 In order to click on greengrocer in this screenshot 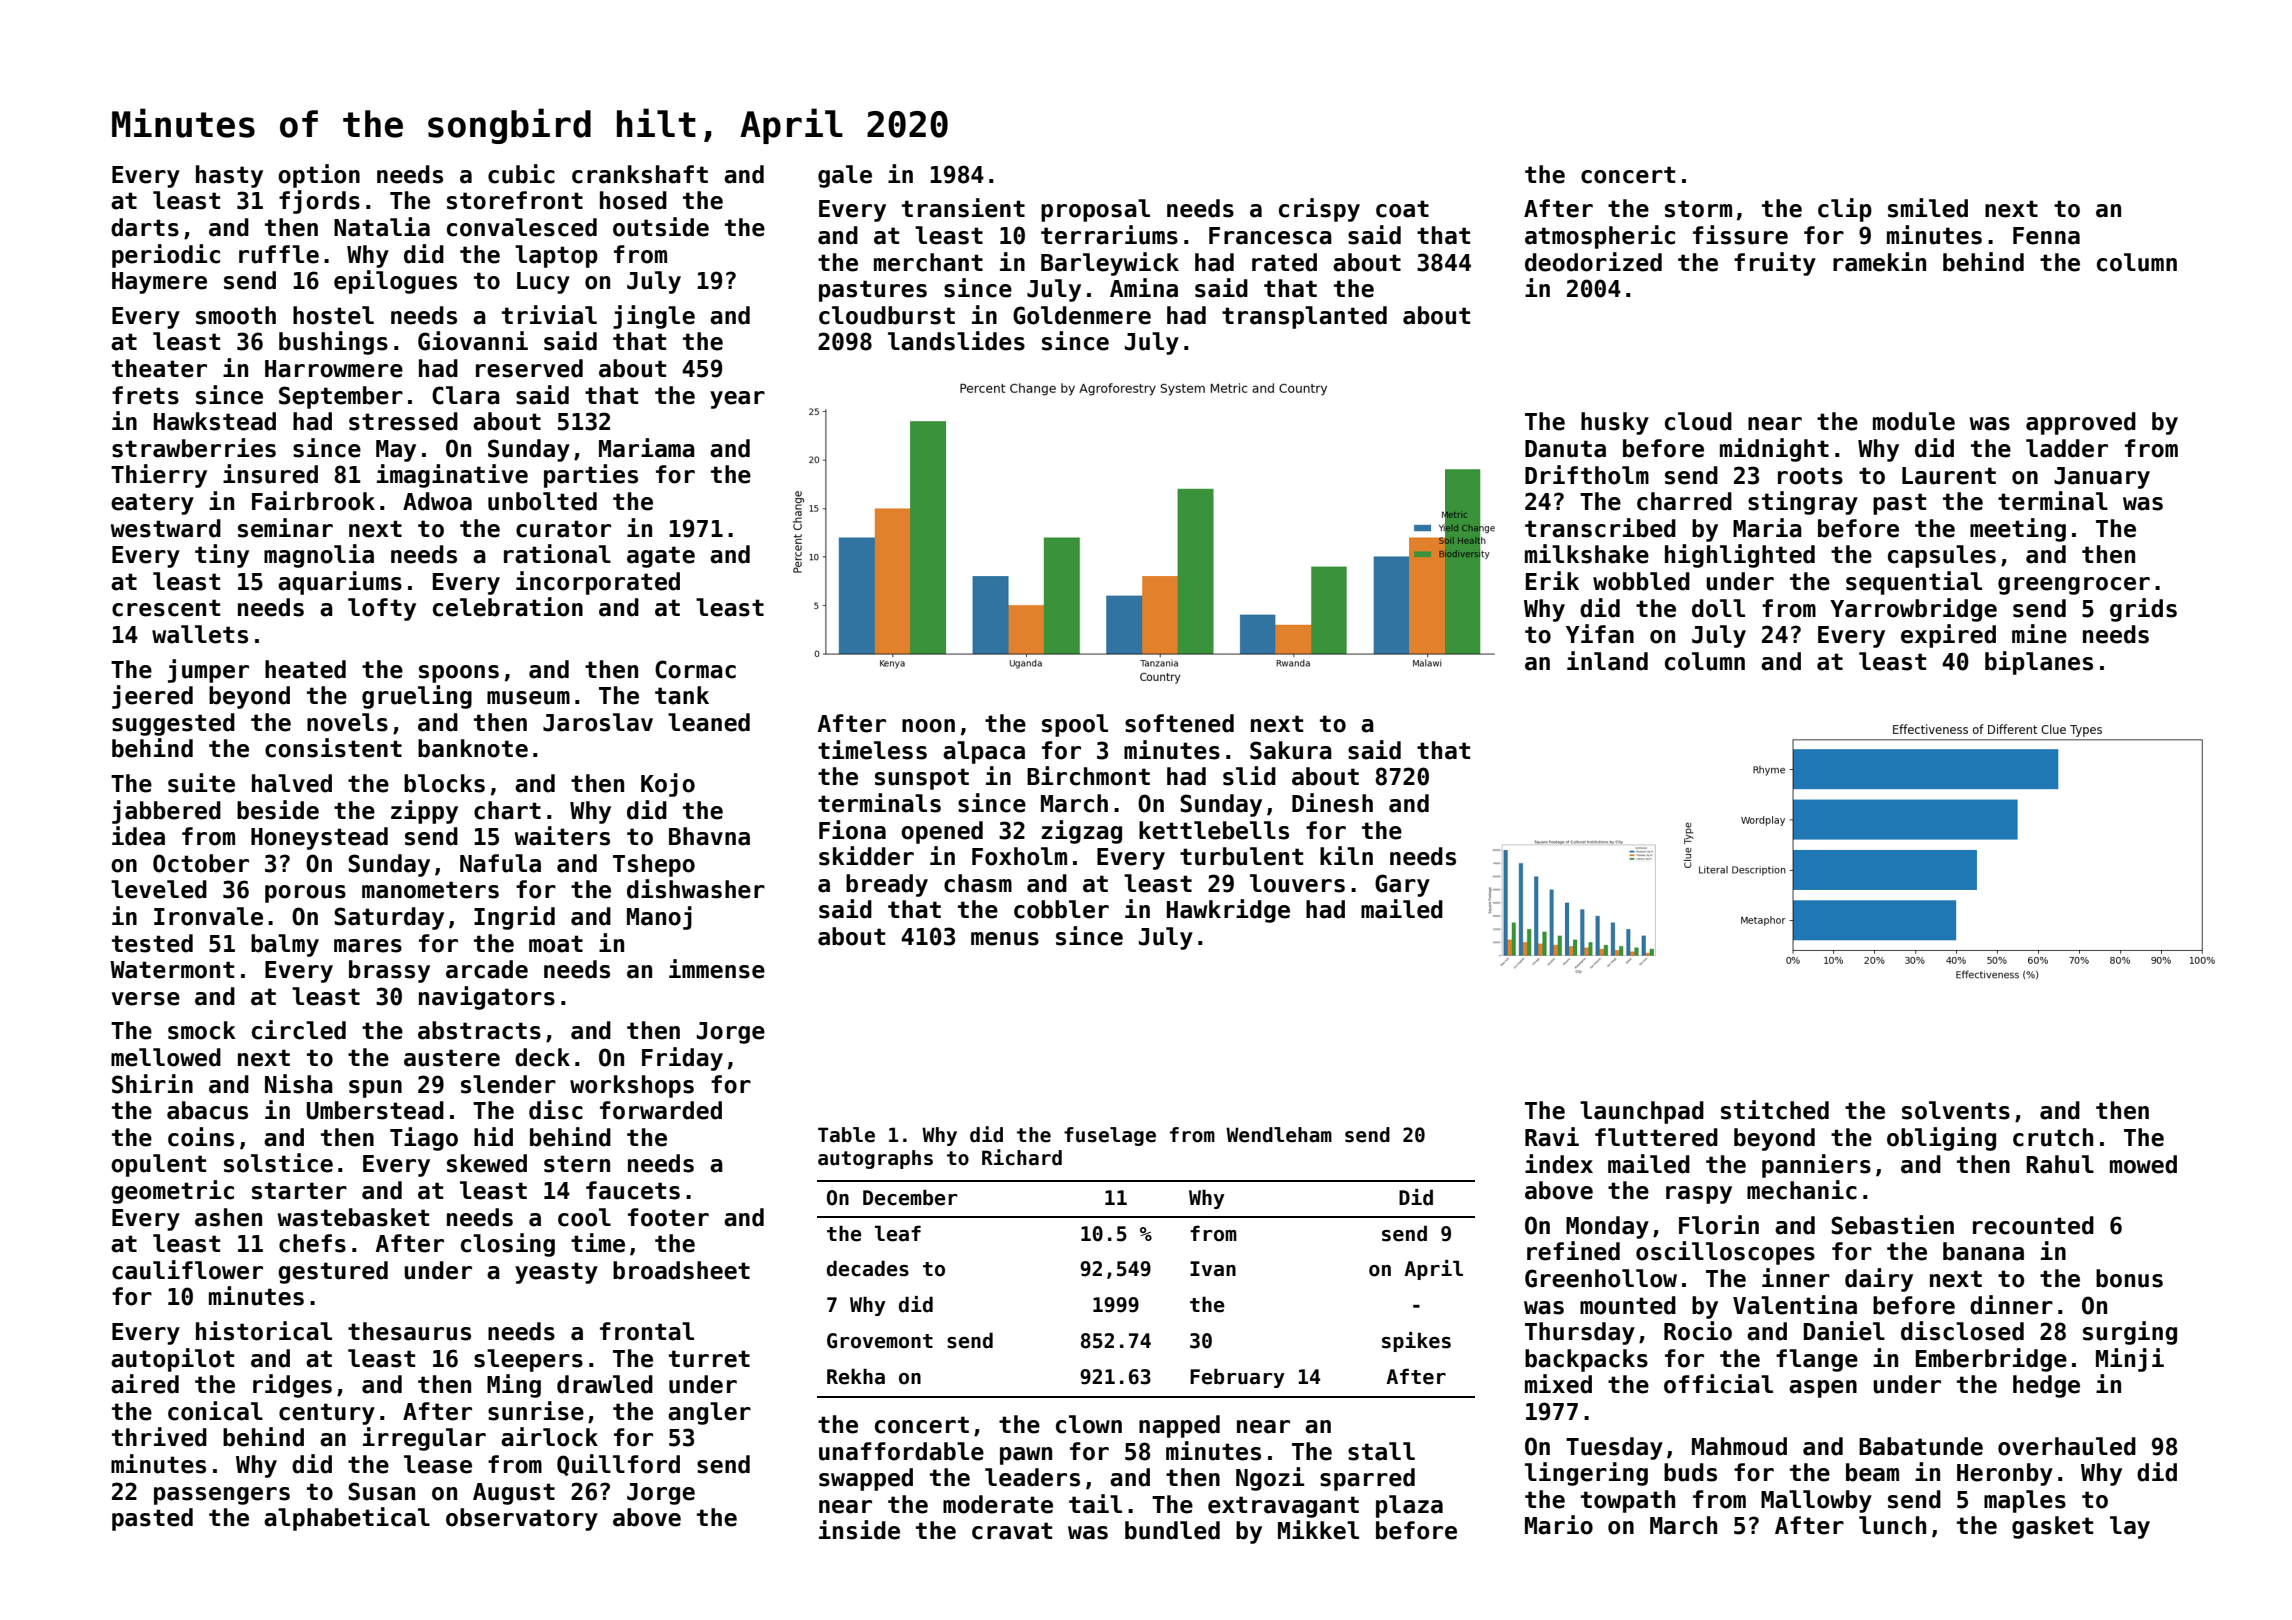, I will do `click(2074, 586)`.
